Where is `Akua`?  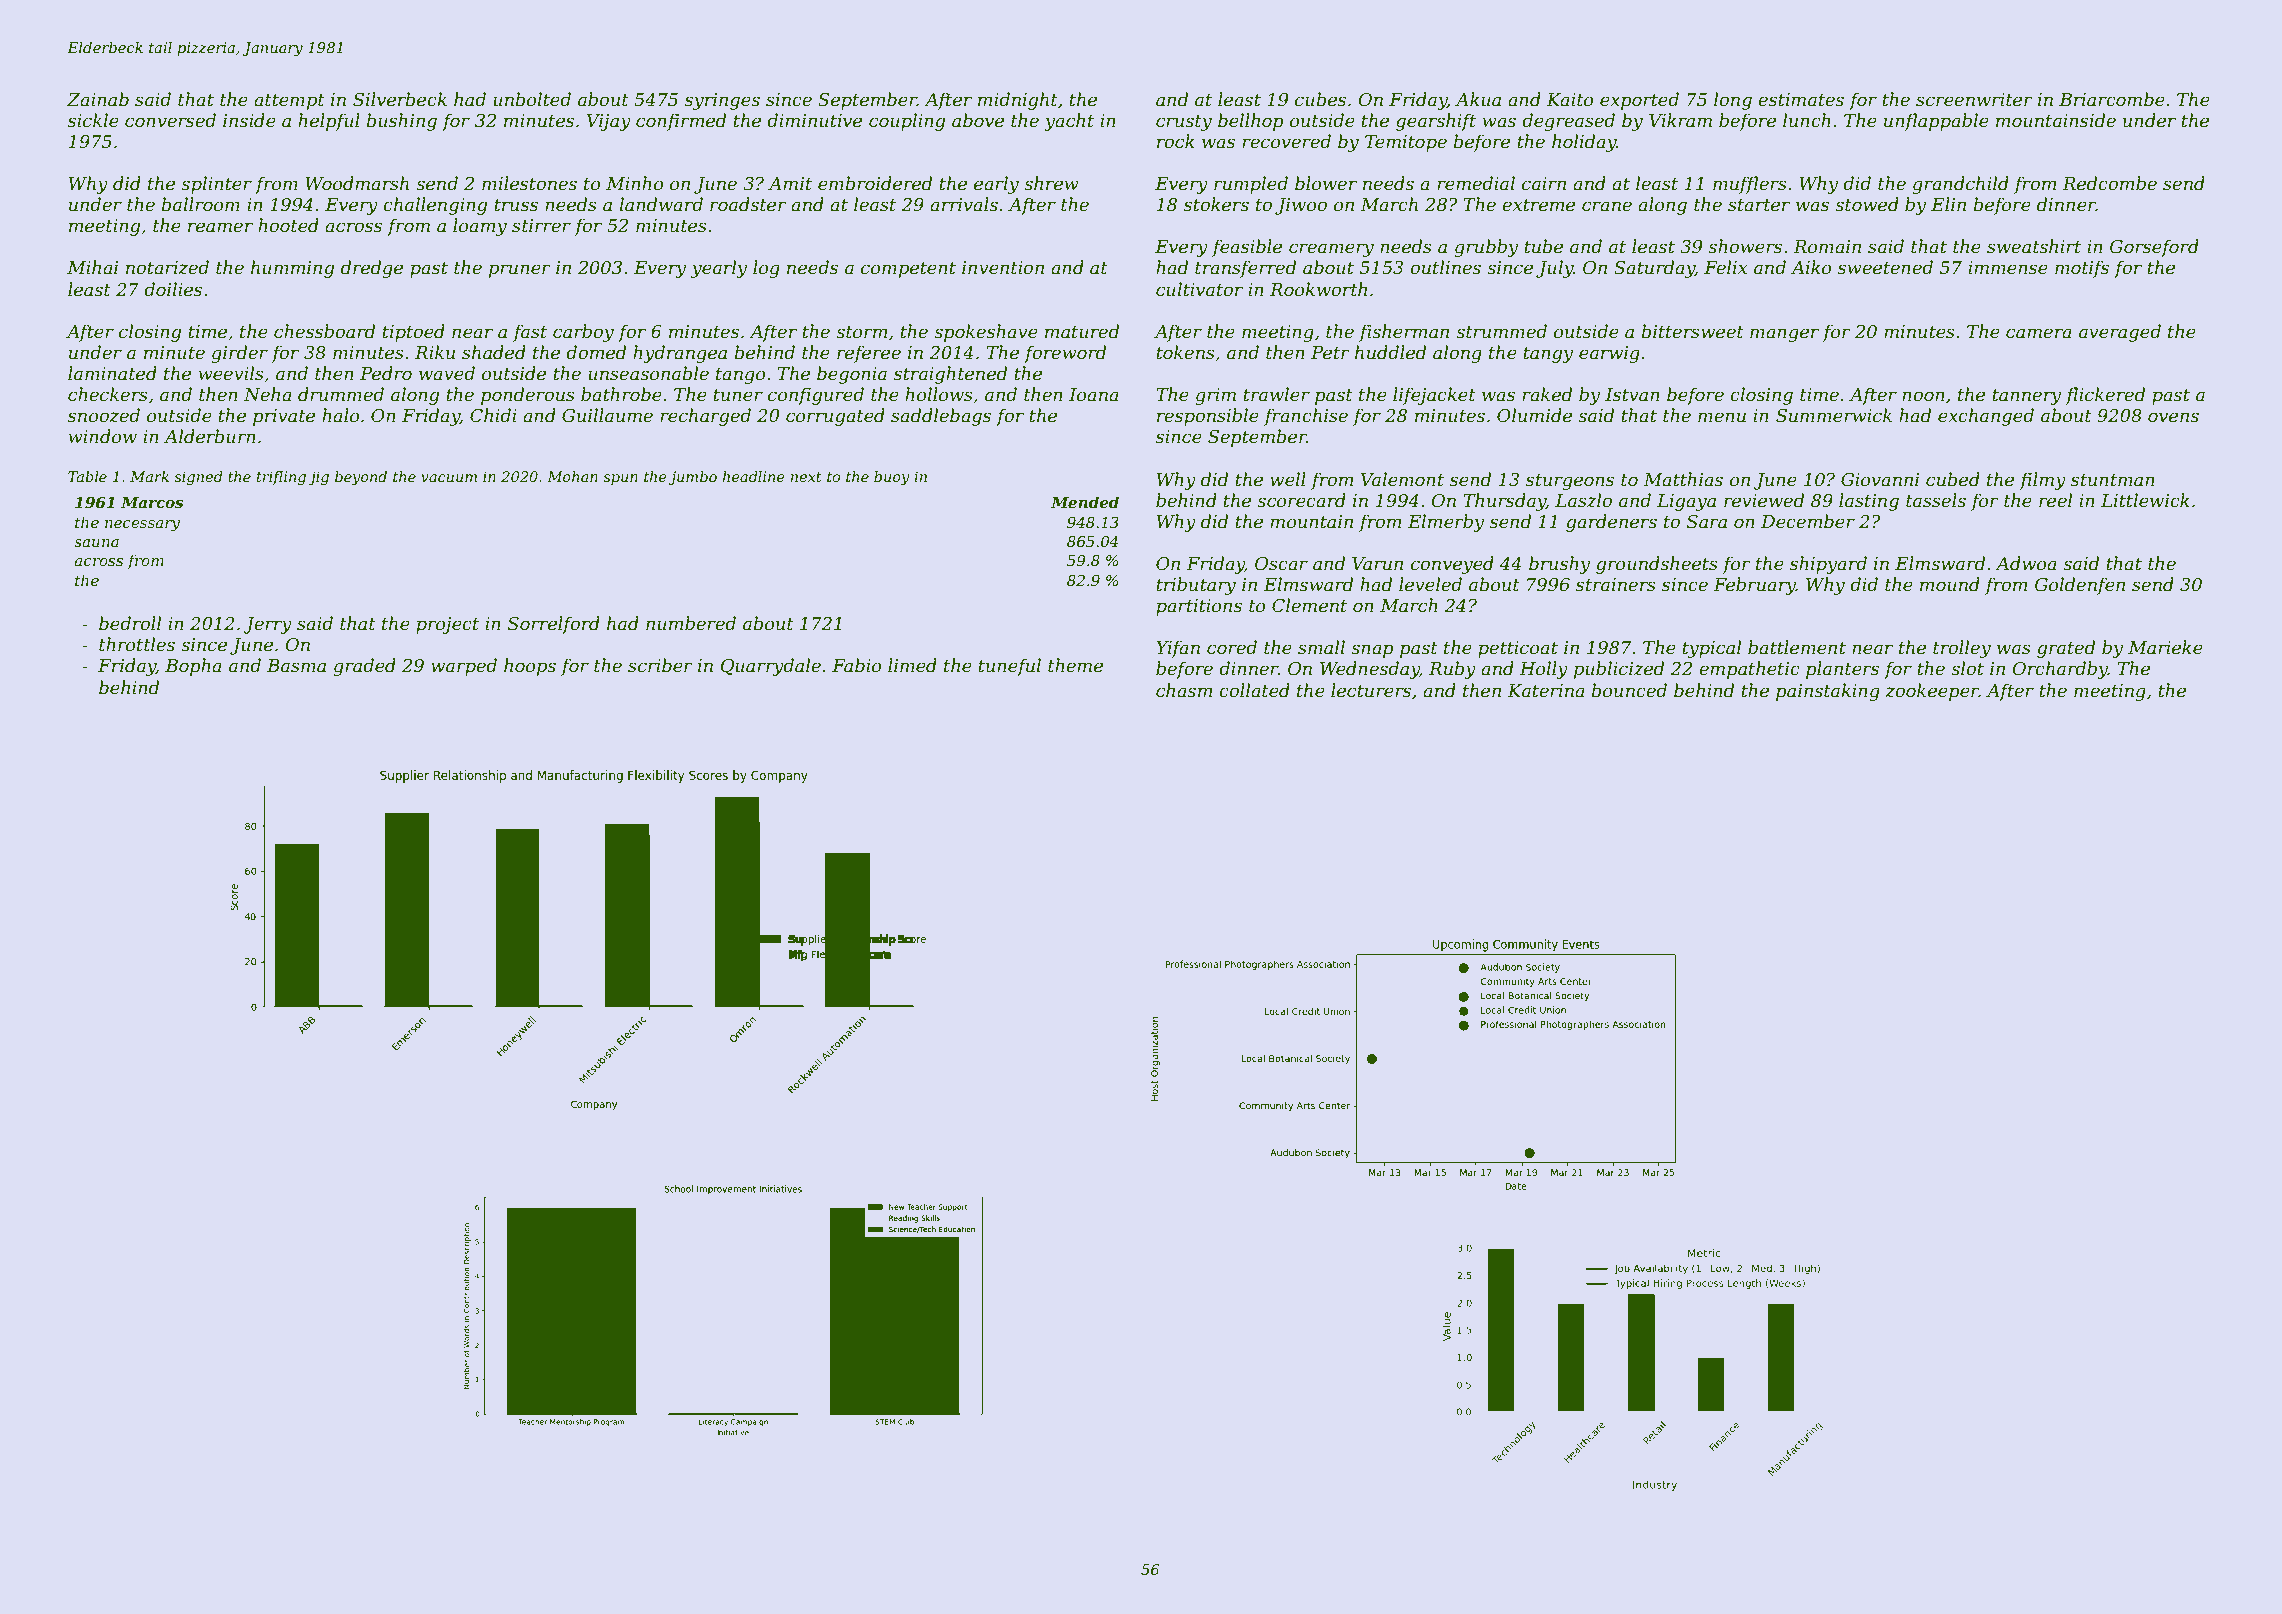
Akua is located at coordinates (1478, 99).
